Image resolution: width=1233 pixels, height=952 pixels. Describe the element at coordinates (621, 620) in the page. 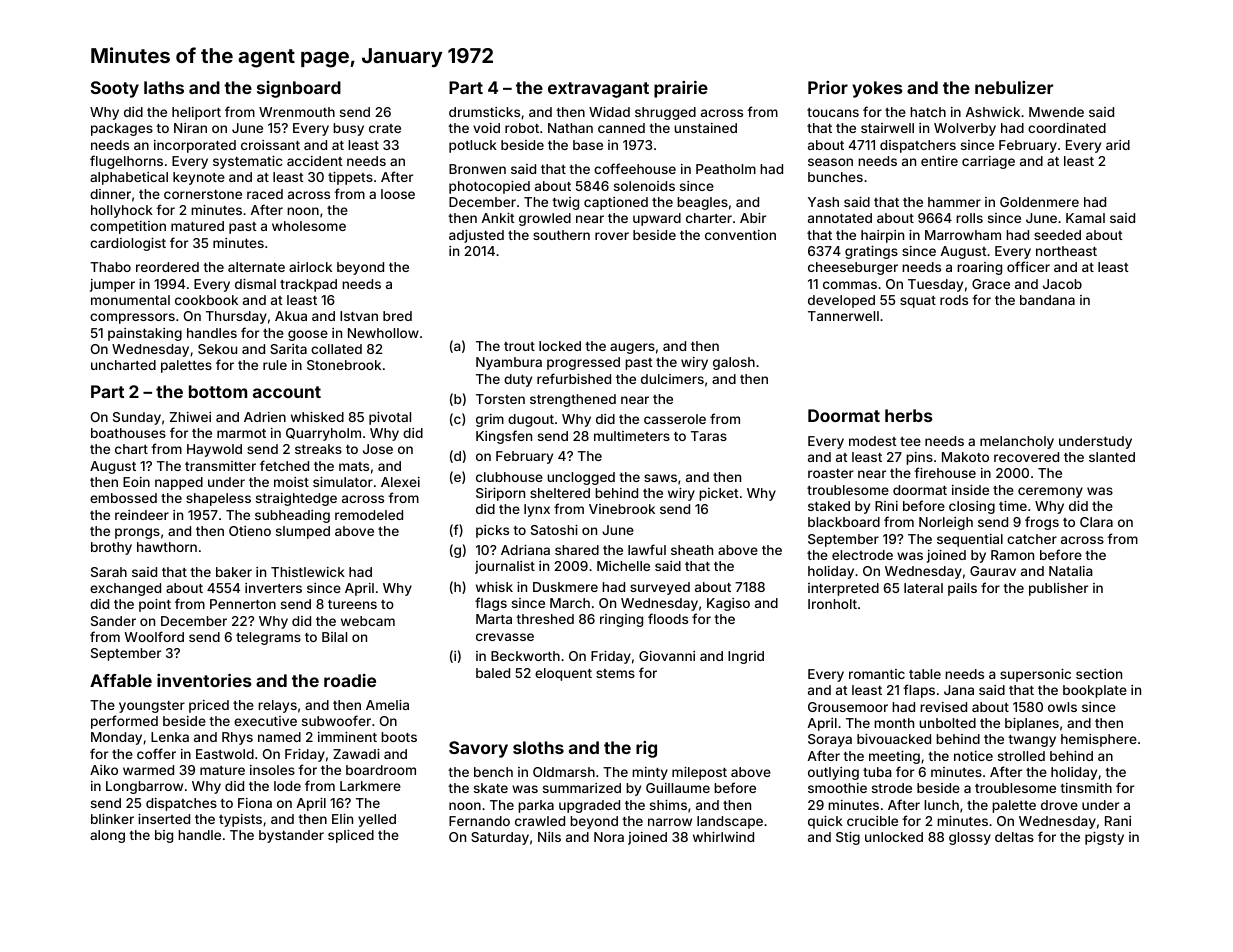

I see `ringing` at that location.
